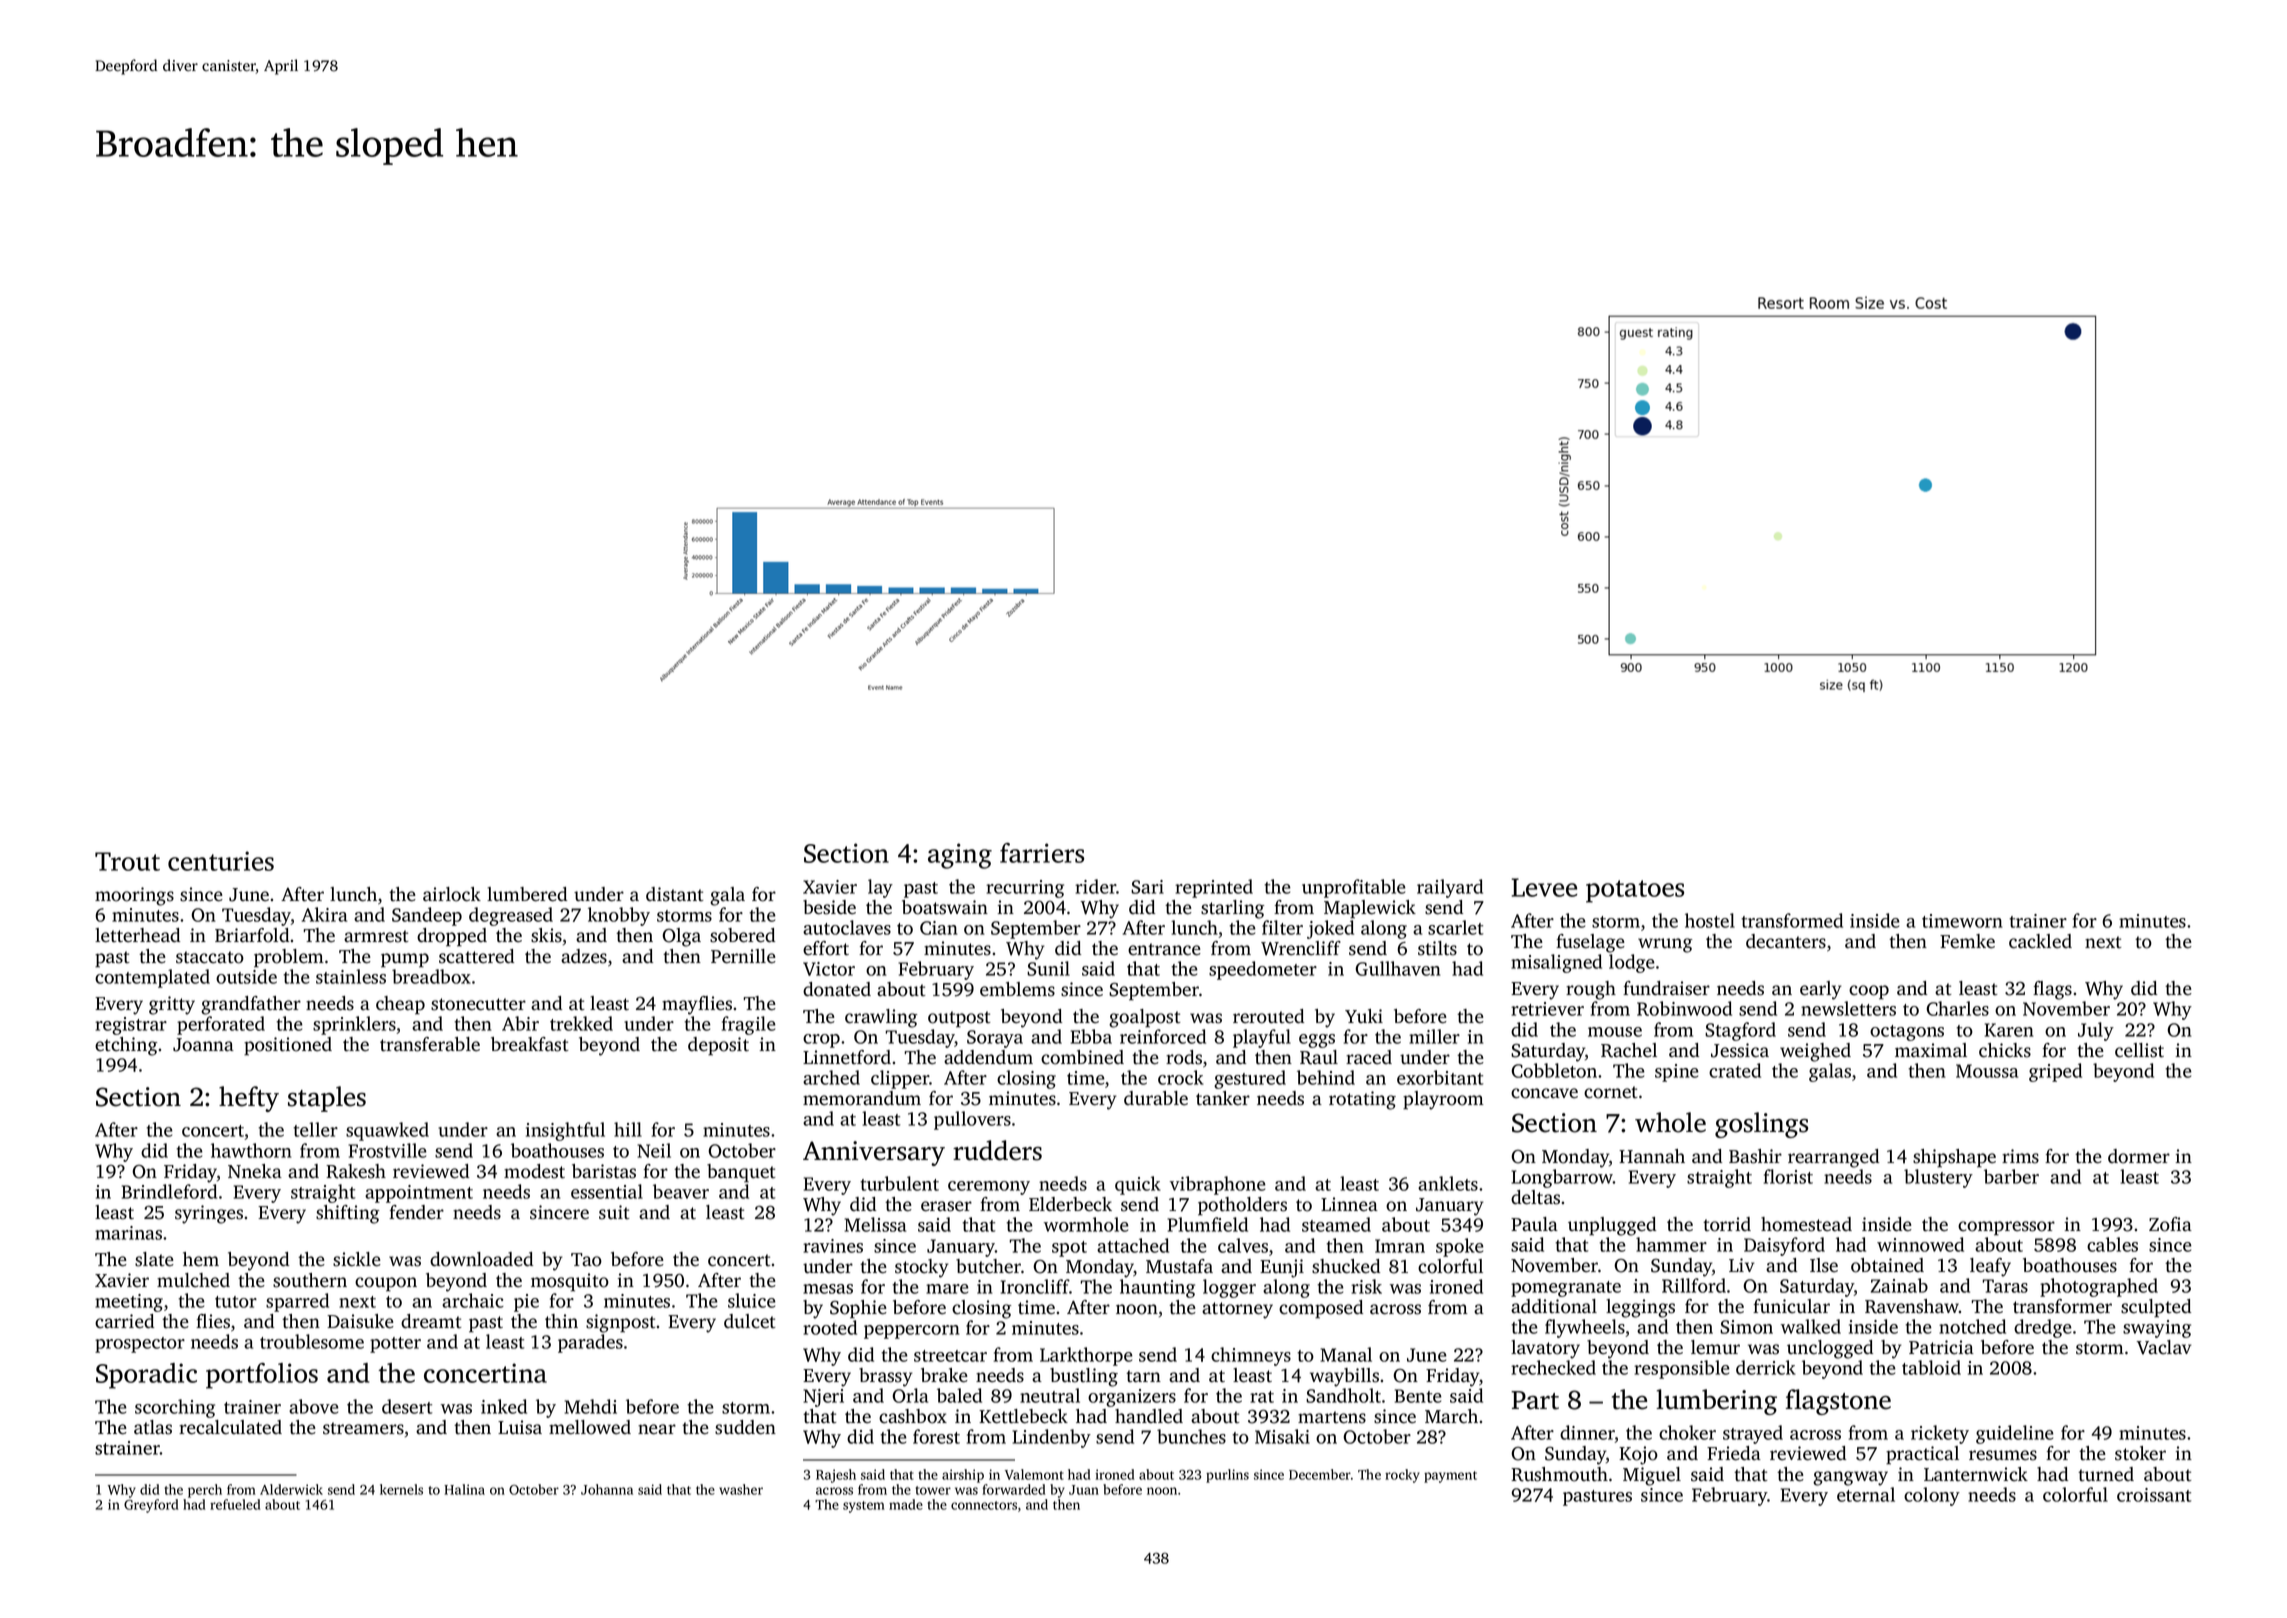  I want to click on farriers, so click(1042, 853).
